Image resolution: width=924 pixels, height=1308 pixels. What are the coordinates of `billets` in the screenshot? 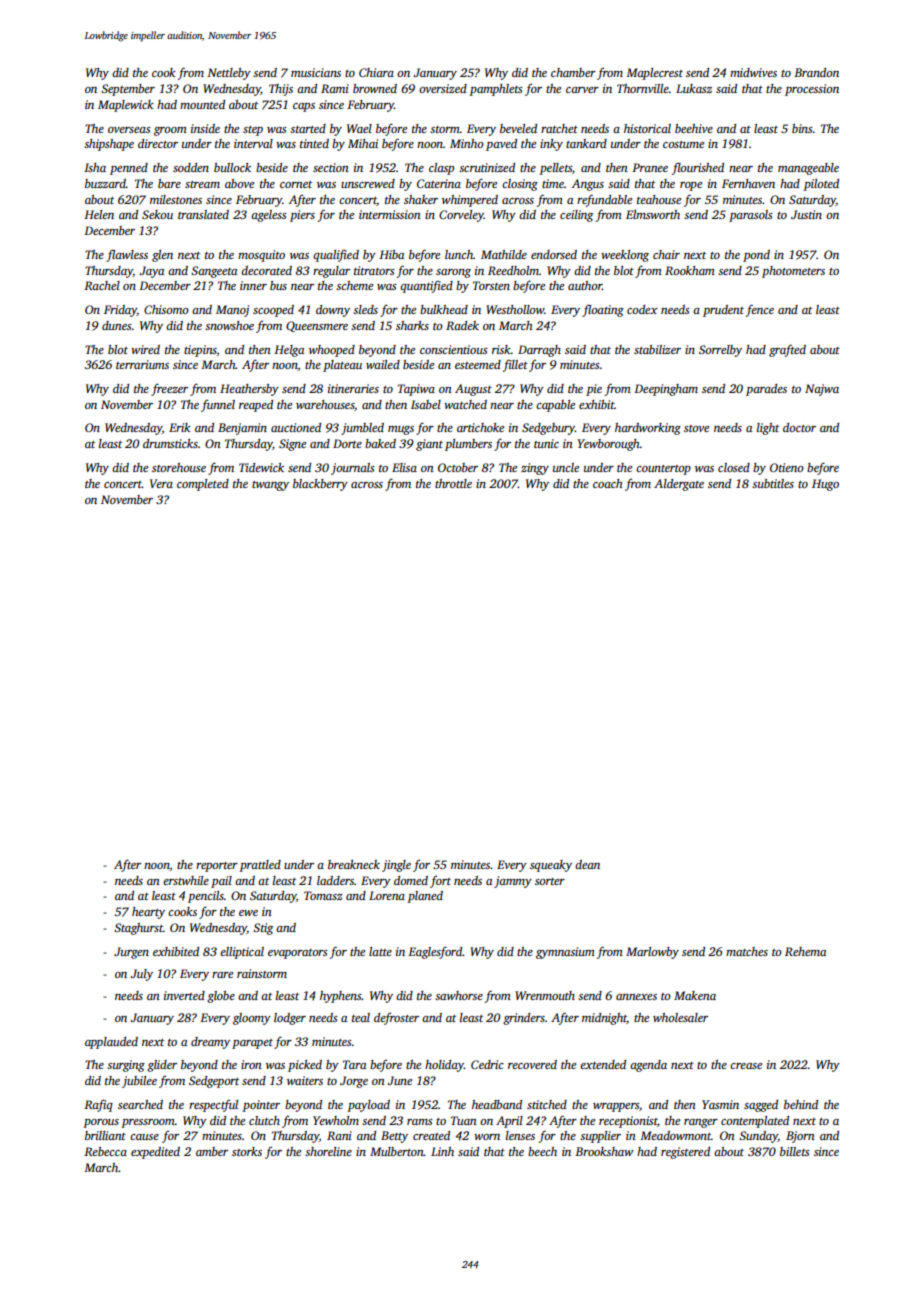 It's located at (795, 1151).
